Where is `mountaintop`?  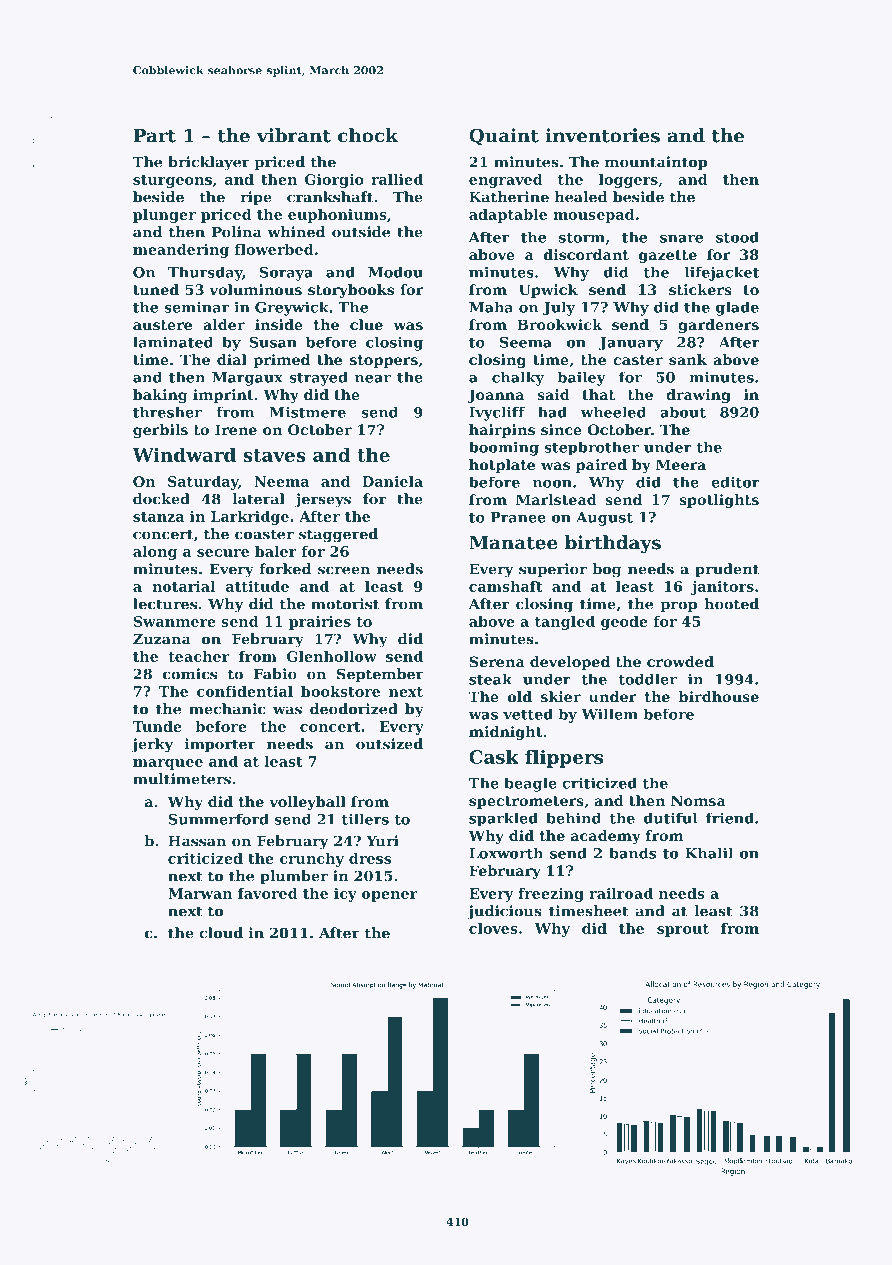
mountaintop is located at coordinates (656, 163).
